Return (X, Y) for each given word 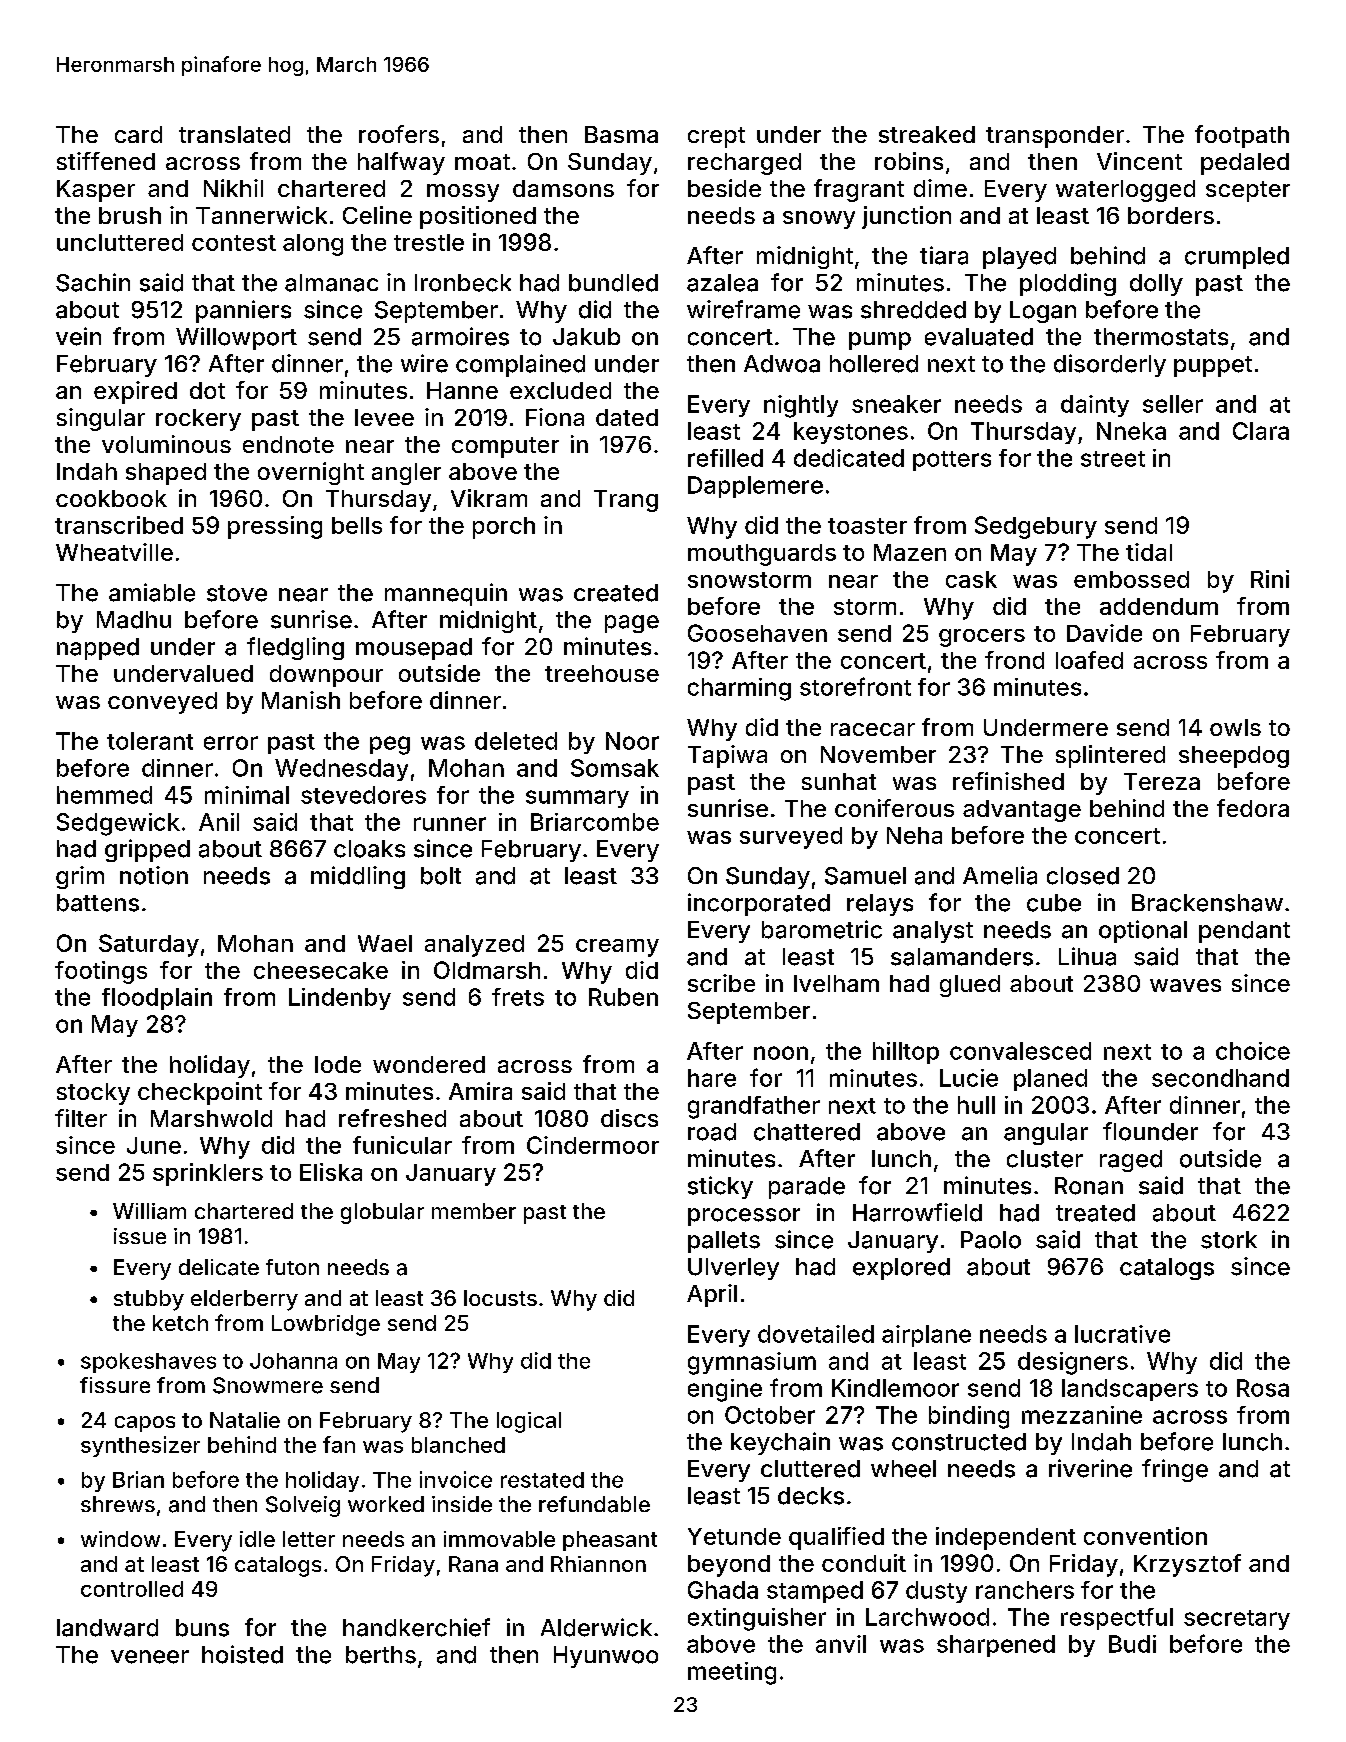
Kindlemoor (895, 1388)
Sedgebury (1036, 527)
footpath (1242, 136)
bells (357, 525)
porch (504, 528)
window (120, 1539)
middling (358, 877)
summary (577, 799)
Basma (621, 134)
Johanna (293, 1361)
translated (234, 134)
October (770, 1415)
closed (1083, 876)
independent (1006, 1538)
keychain (780, 1443)
